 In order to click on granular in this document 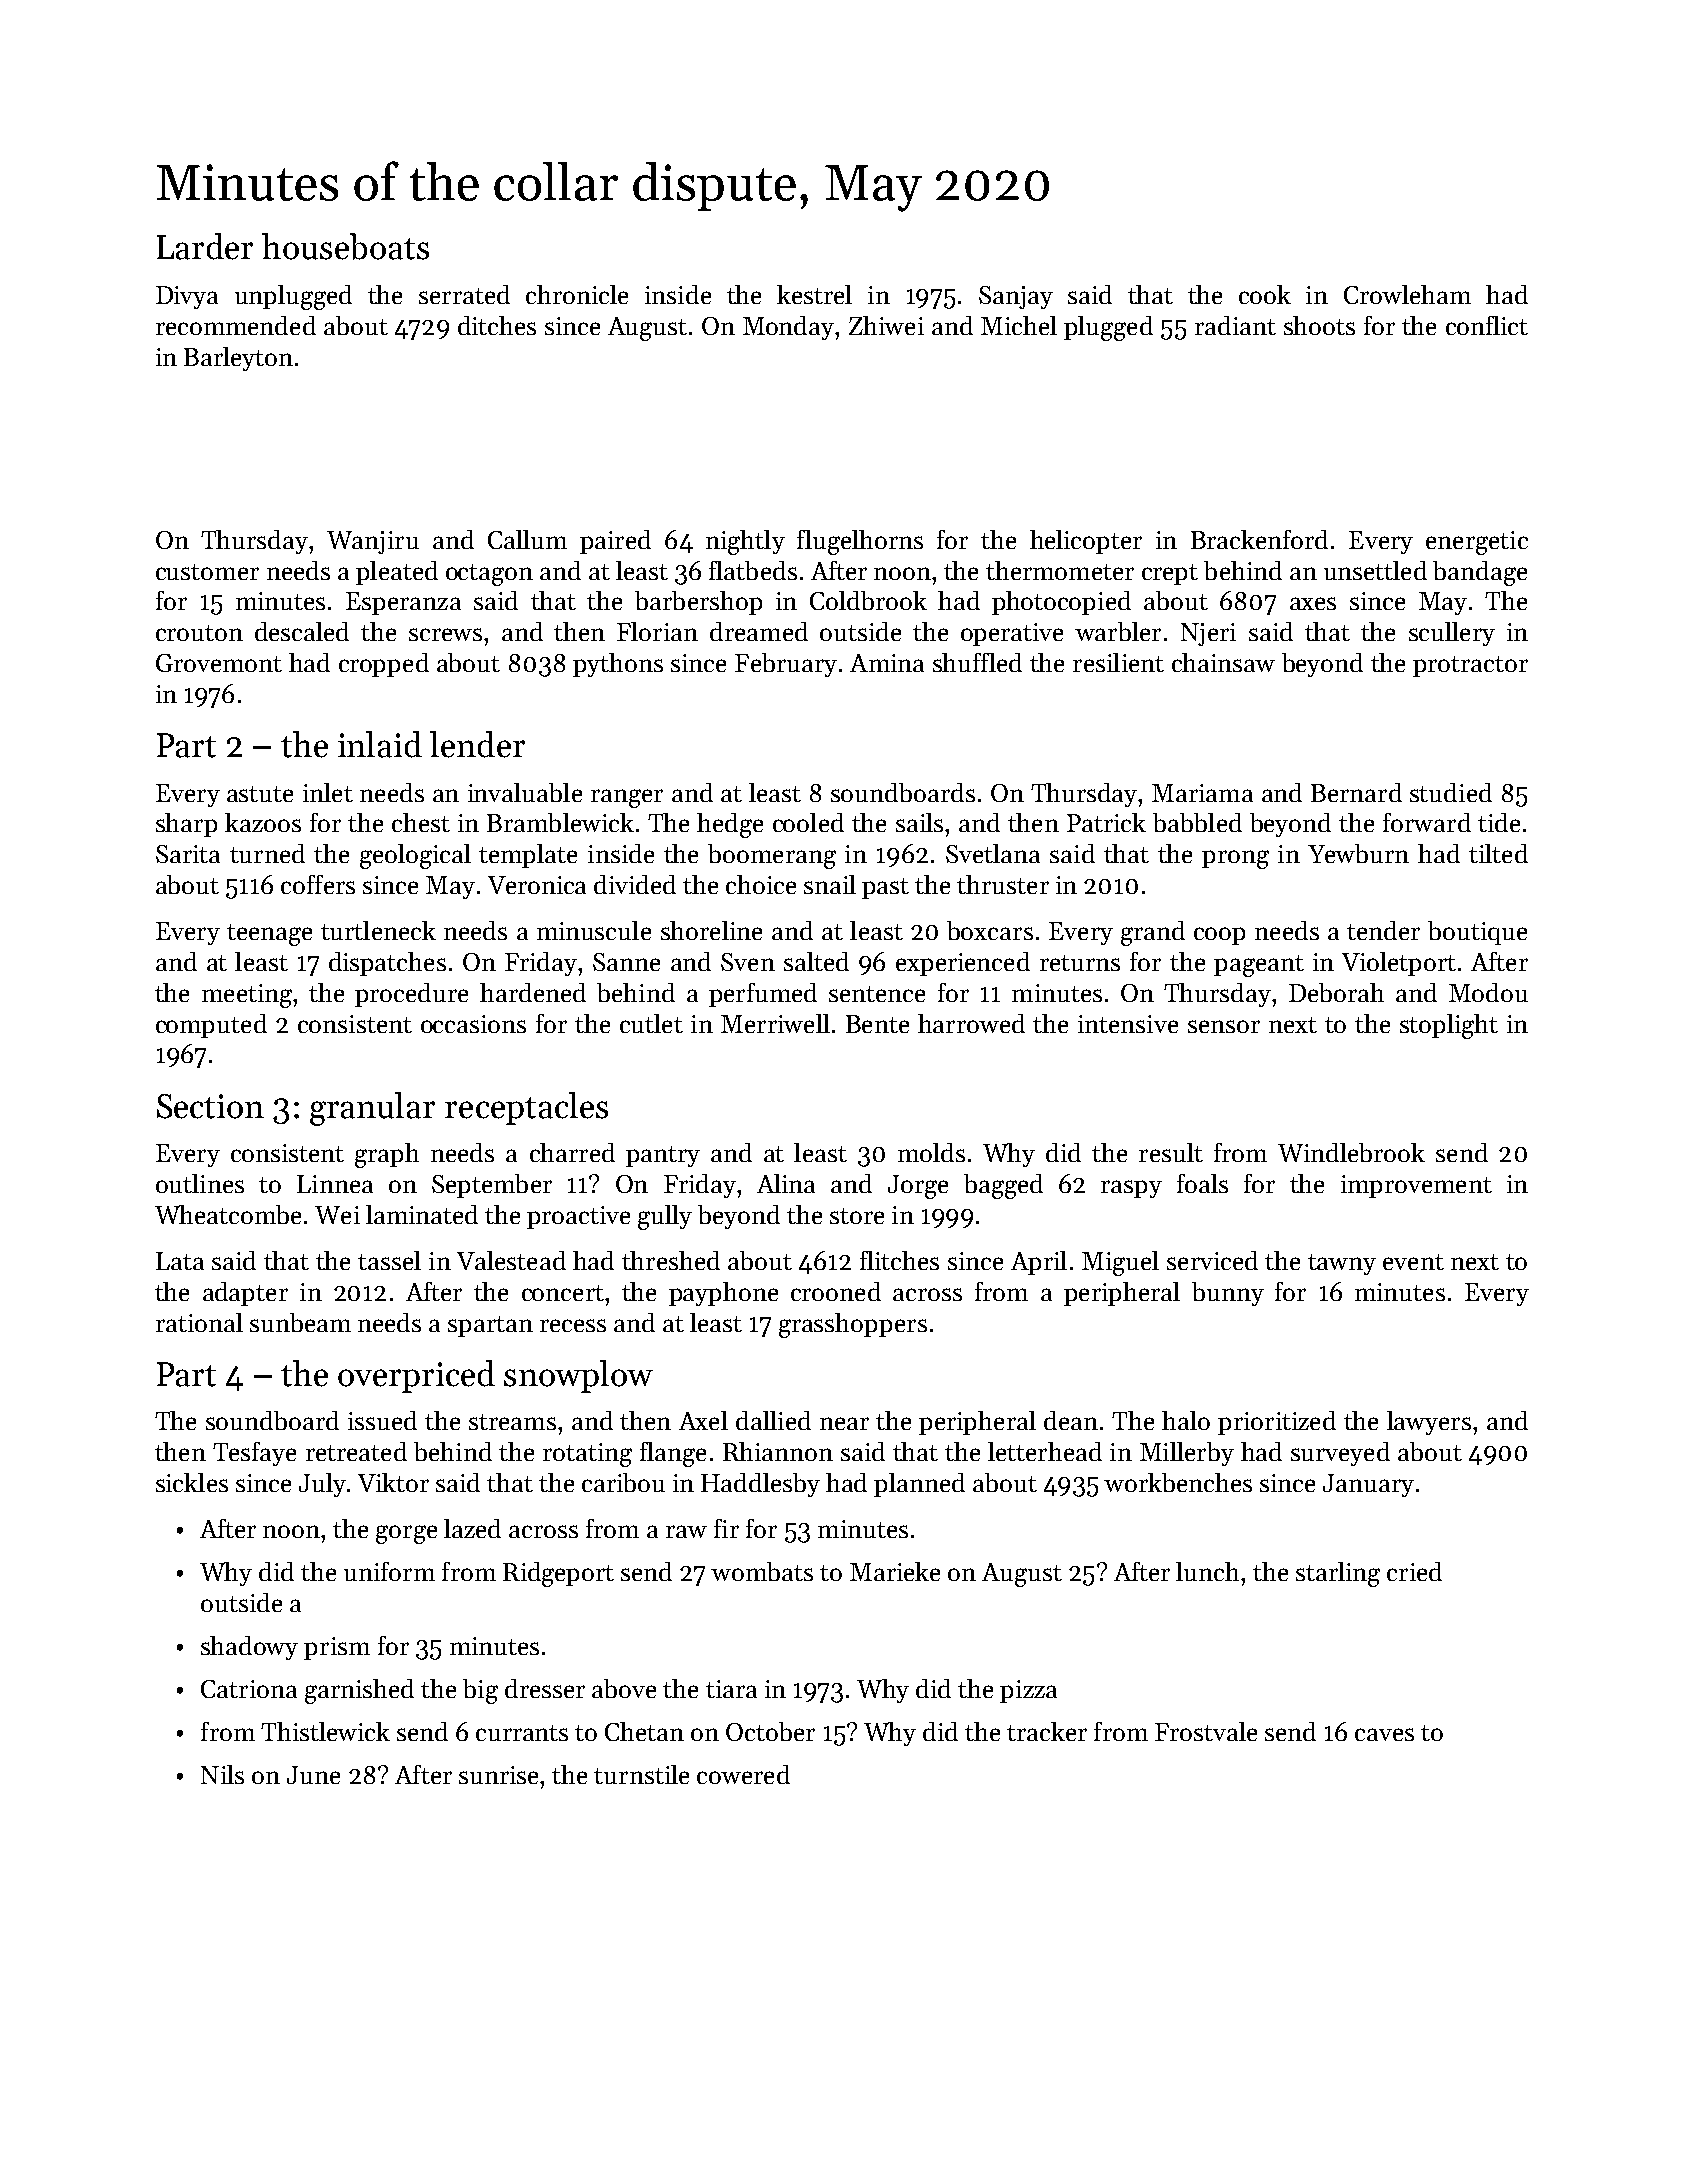, I will do `click(372, 1109)`.
